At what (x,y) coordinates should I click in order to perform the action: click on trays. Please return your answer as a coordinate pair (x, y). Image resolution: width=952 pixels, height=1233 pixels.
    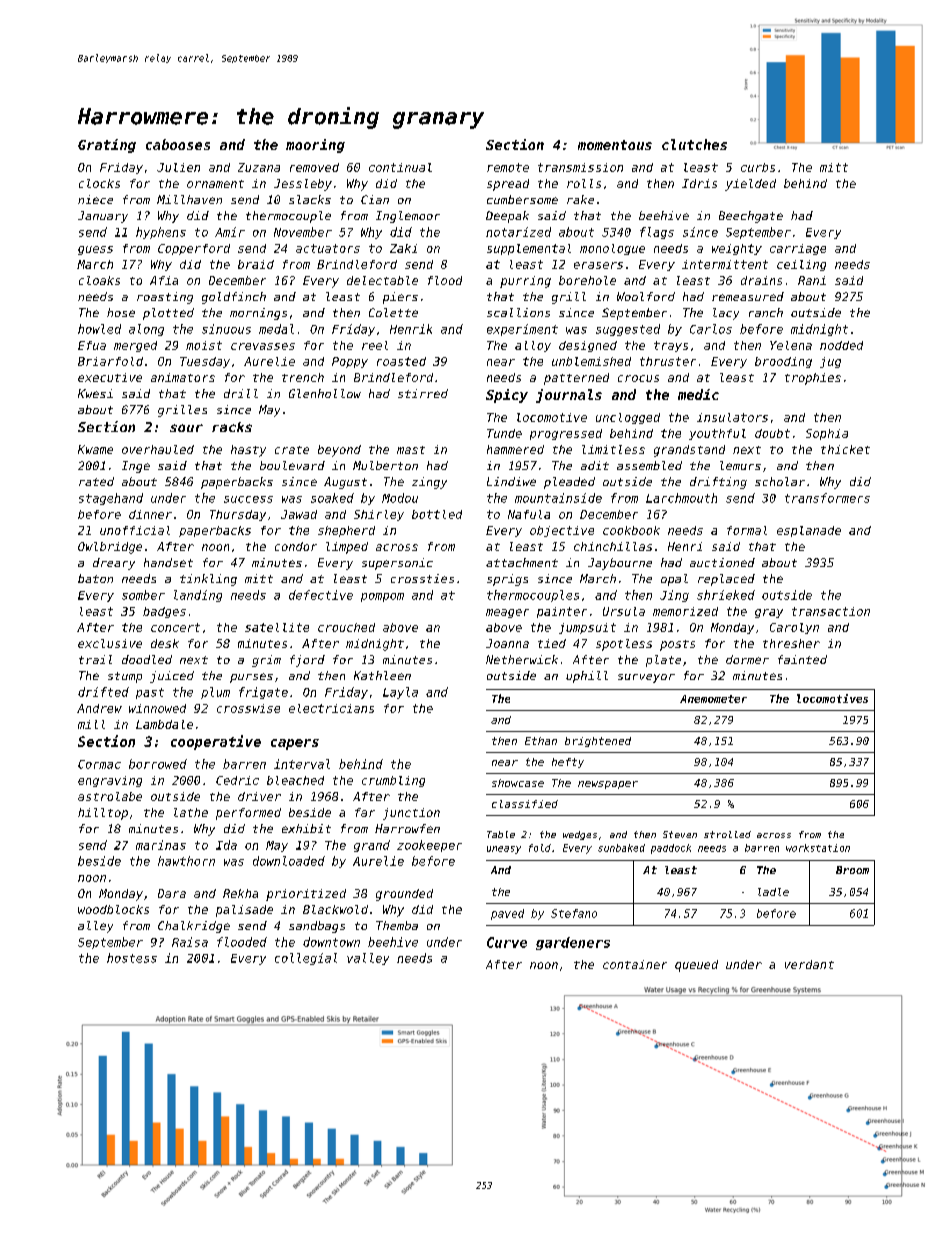
    Looking at the image, I should click on (671, 346).
